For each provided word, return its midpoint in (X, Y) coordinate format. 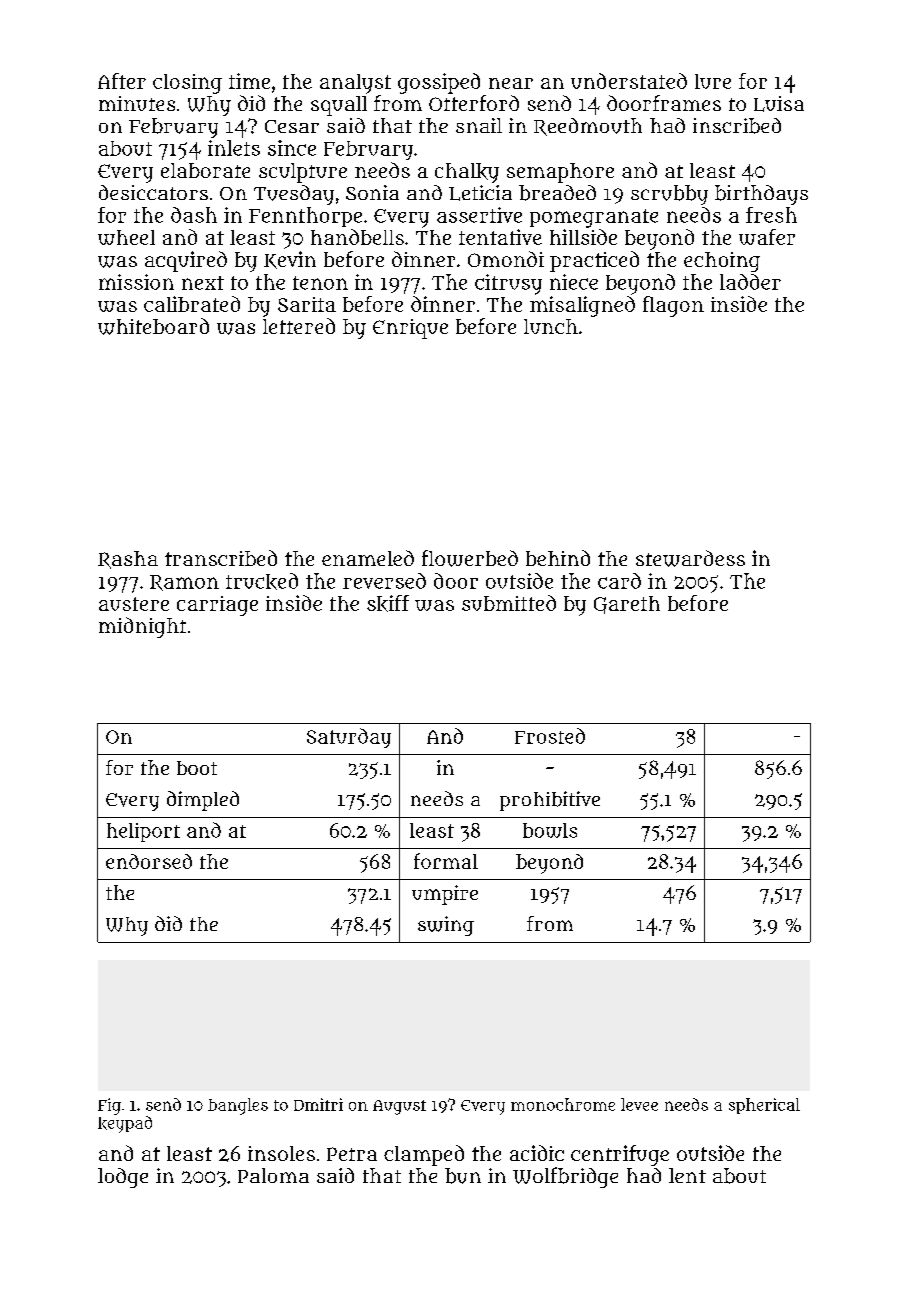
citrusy (508, 284)
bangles (238, 1106)
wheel (126, 237)
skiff (388, 603)
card (619, 581)
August (399, 1107)
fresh (771, 215)
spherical (764, 1106)
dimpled (203, 801)
